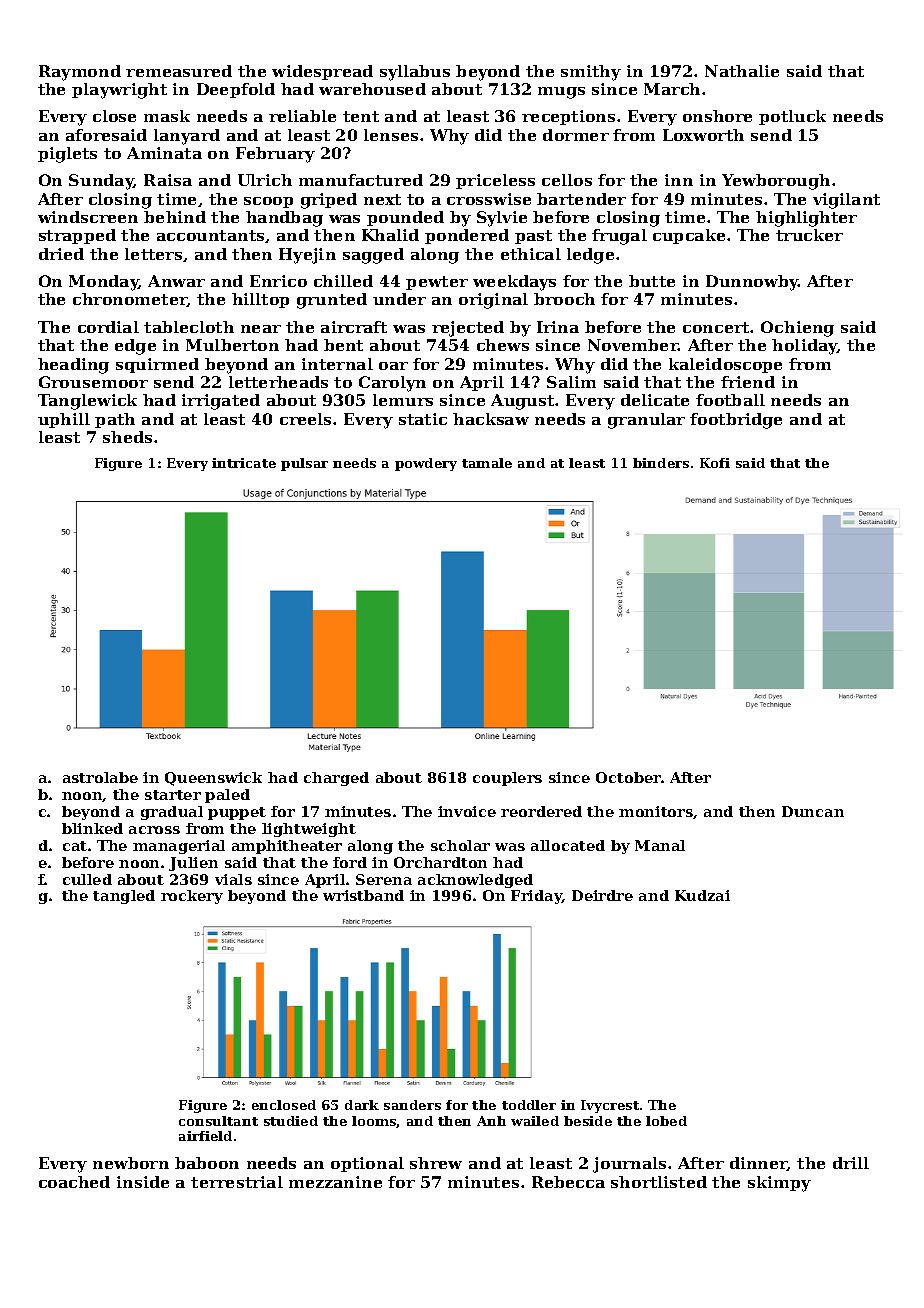  What do you see at coordinates (236, 90) in the document?
I see `Deepfold` at bounding box center [236, 90].
